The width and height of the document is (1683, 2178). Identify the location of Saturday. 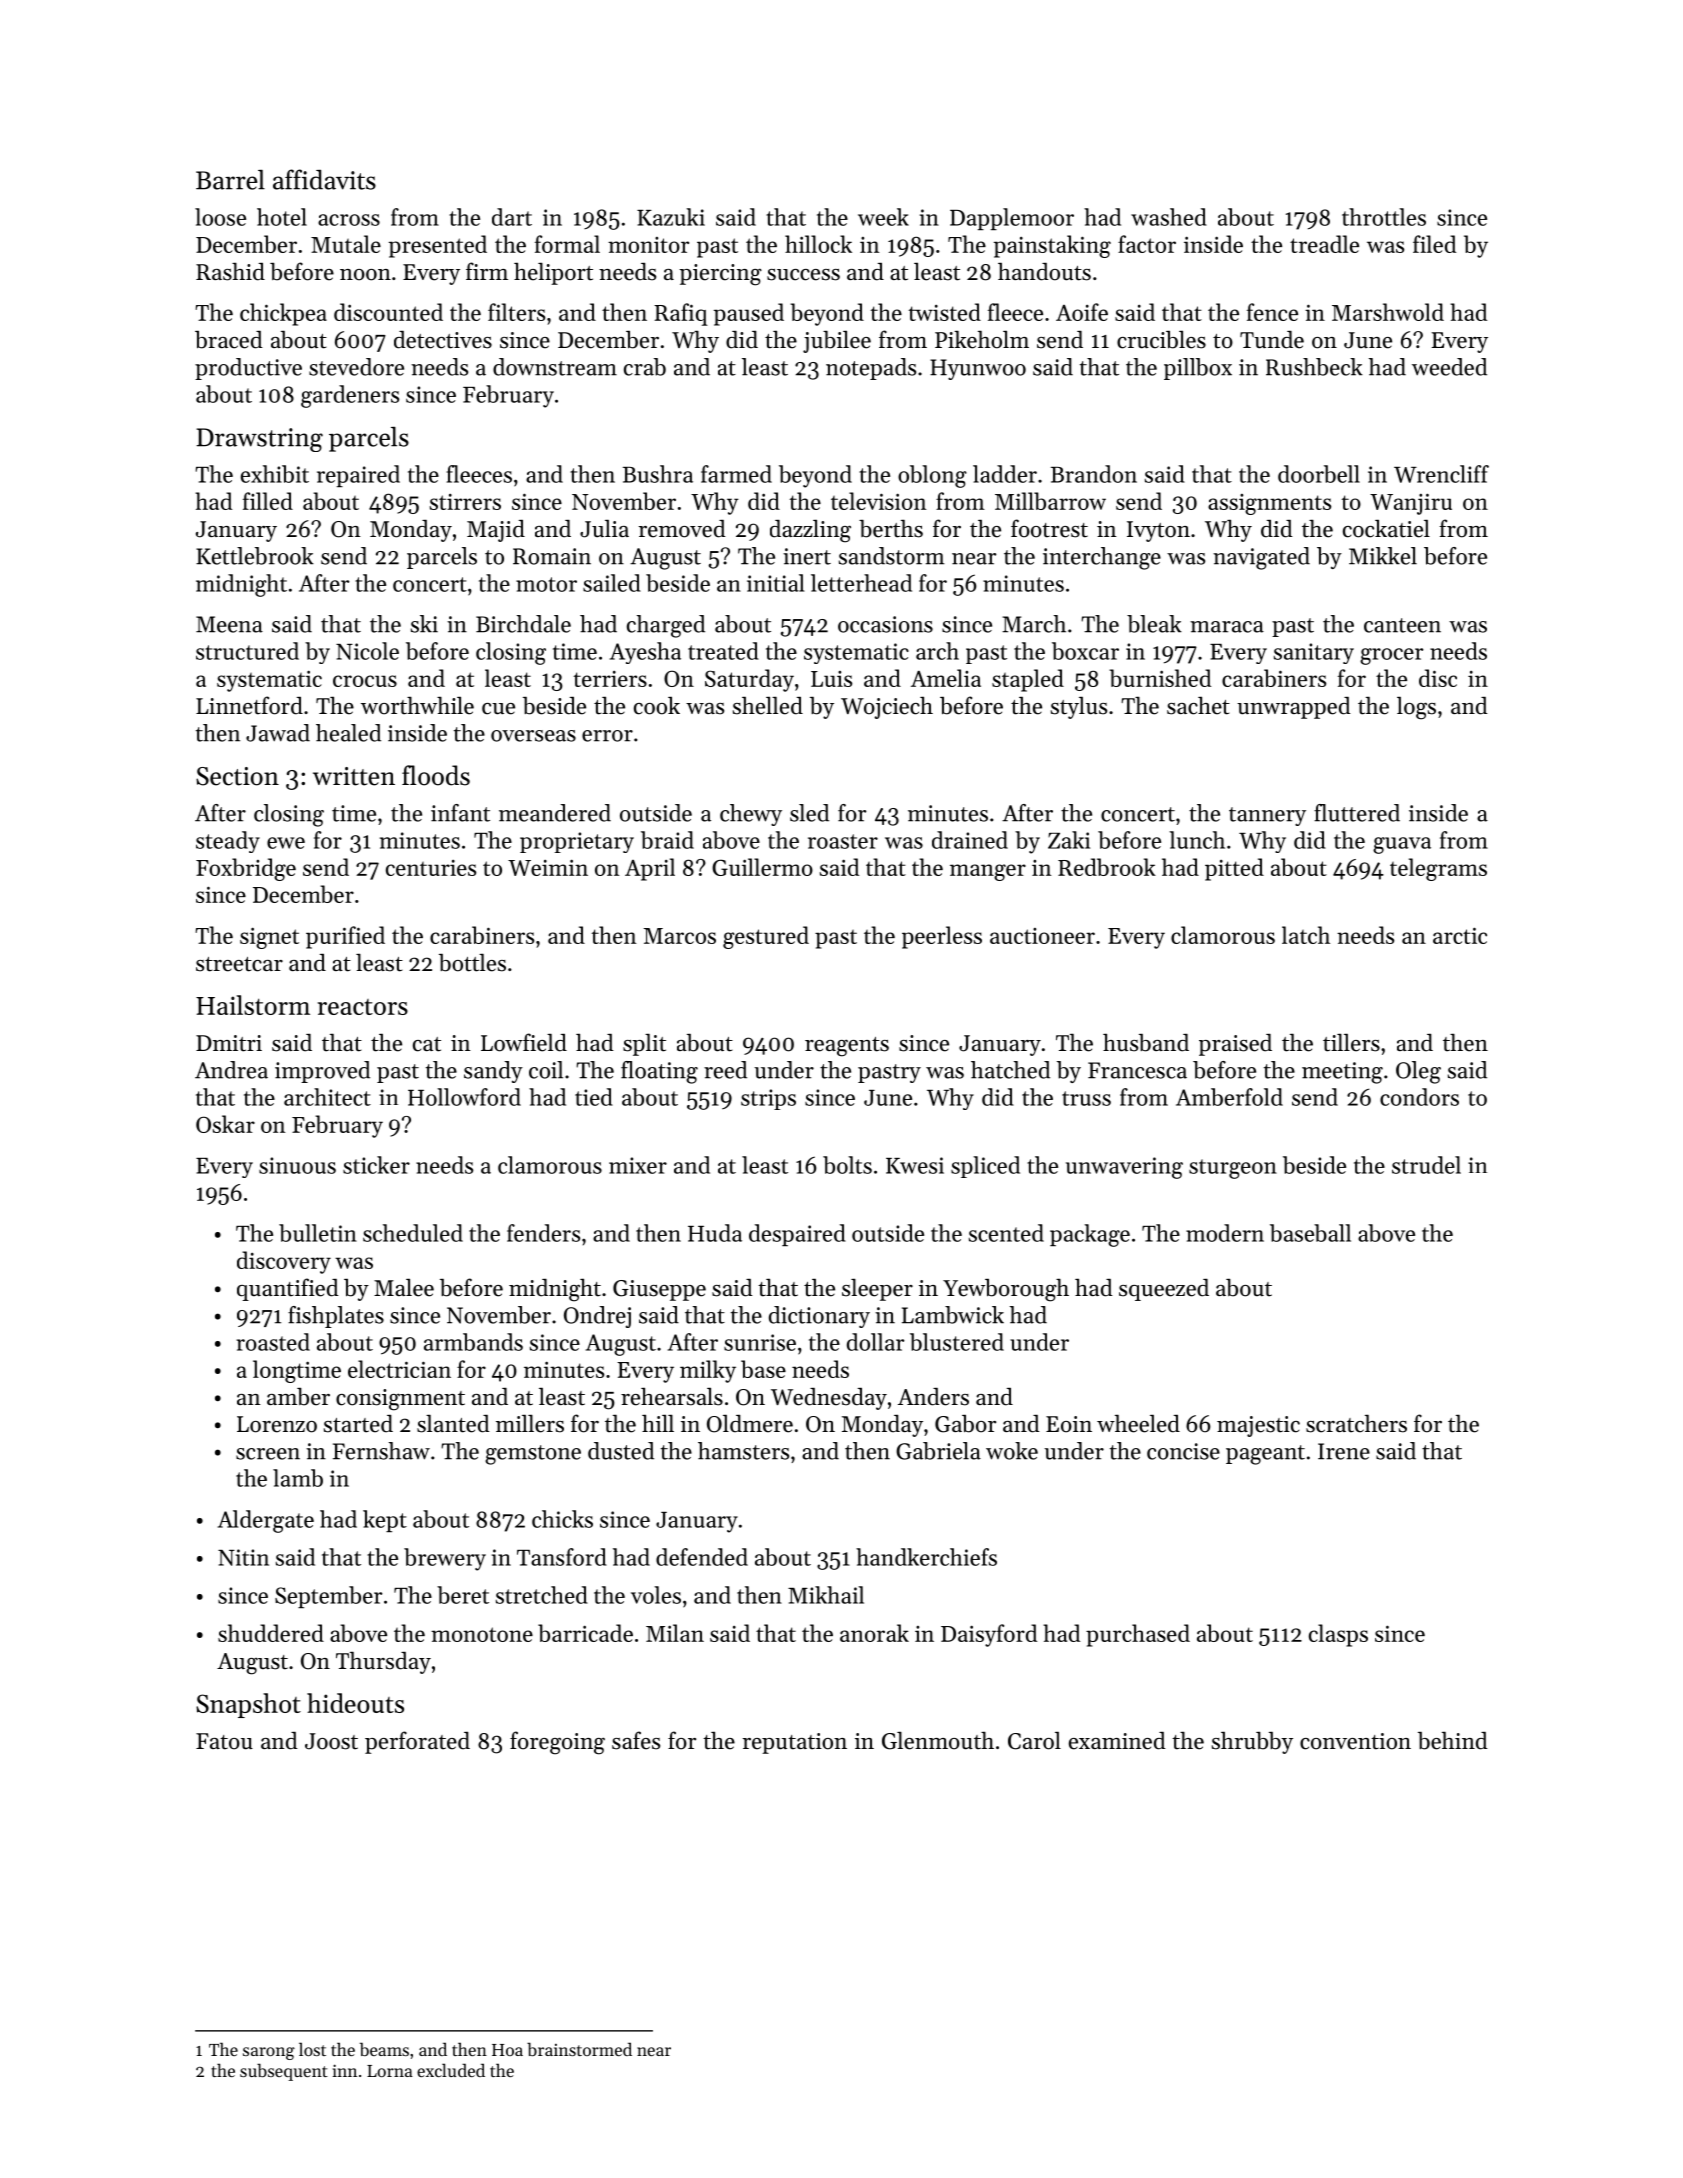
(749, 680).
